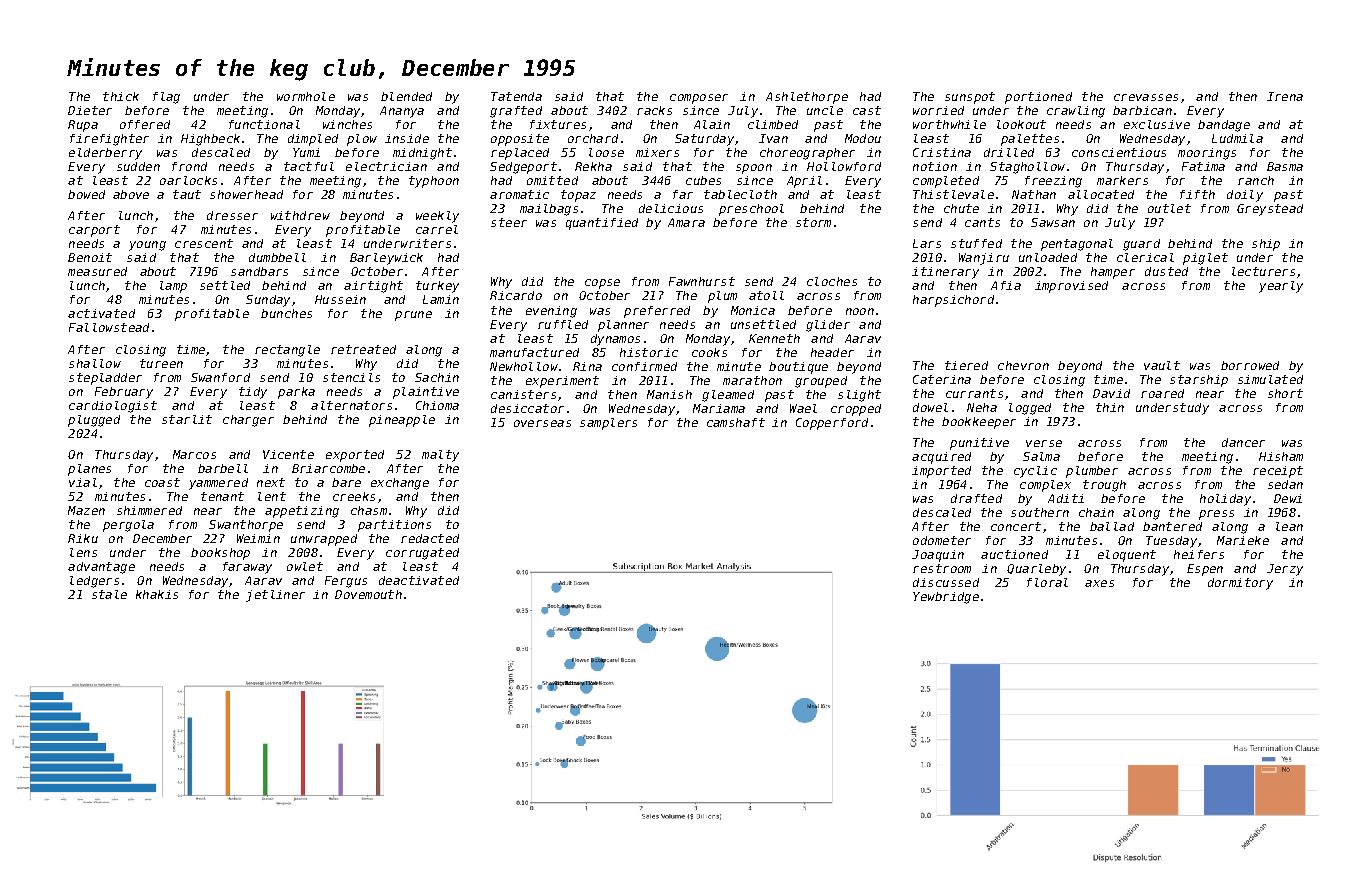 This screenshot has height=887, width=1372. I want to click on wormhole, so click(306, 96).
